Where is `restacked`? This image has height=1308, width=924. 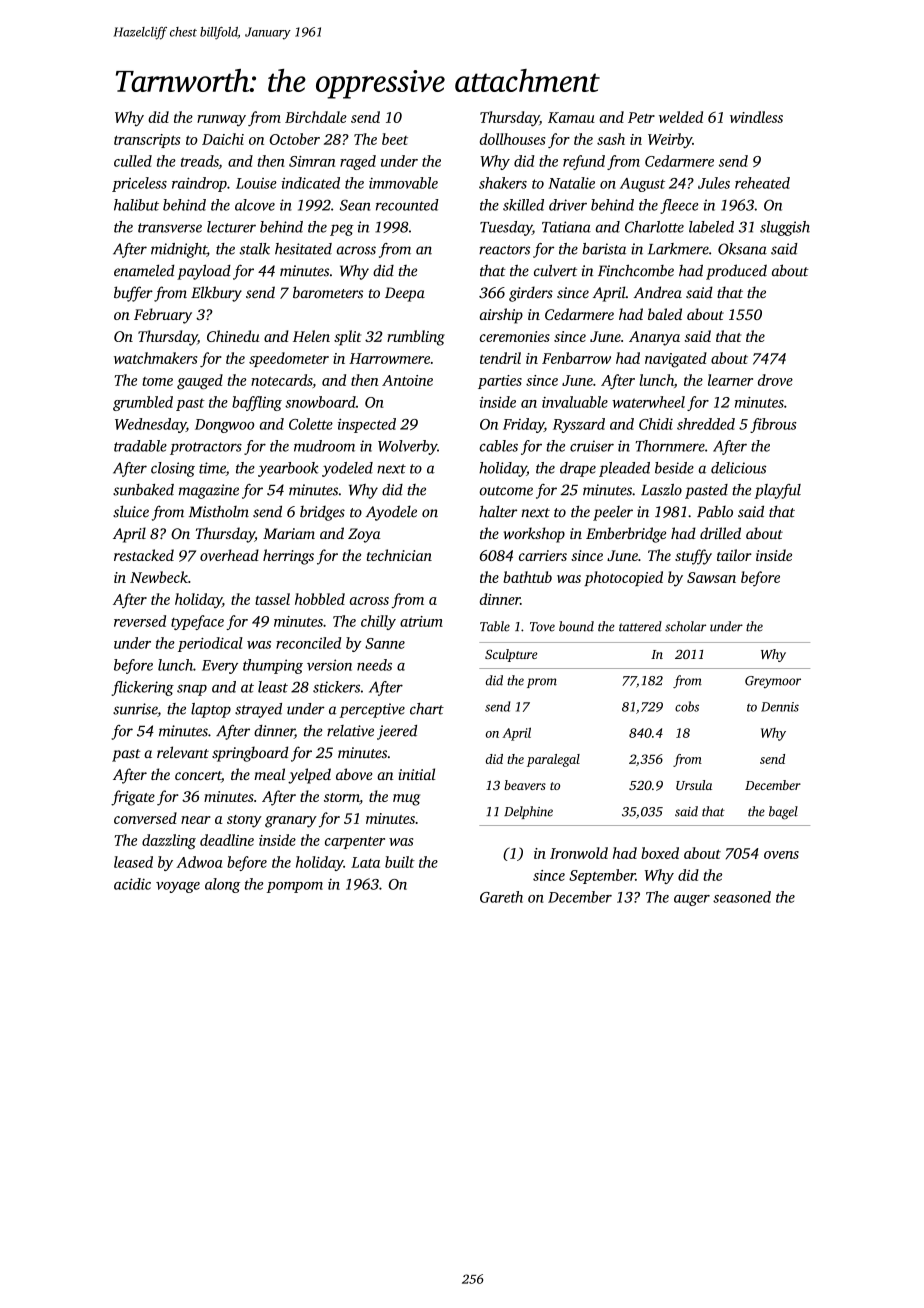 restacked is located at coordinates (144, 555).
